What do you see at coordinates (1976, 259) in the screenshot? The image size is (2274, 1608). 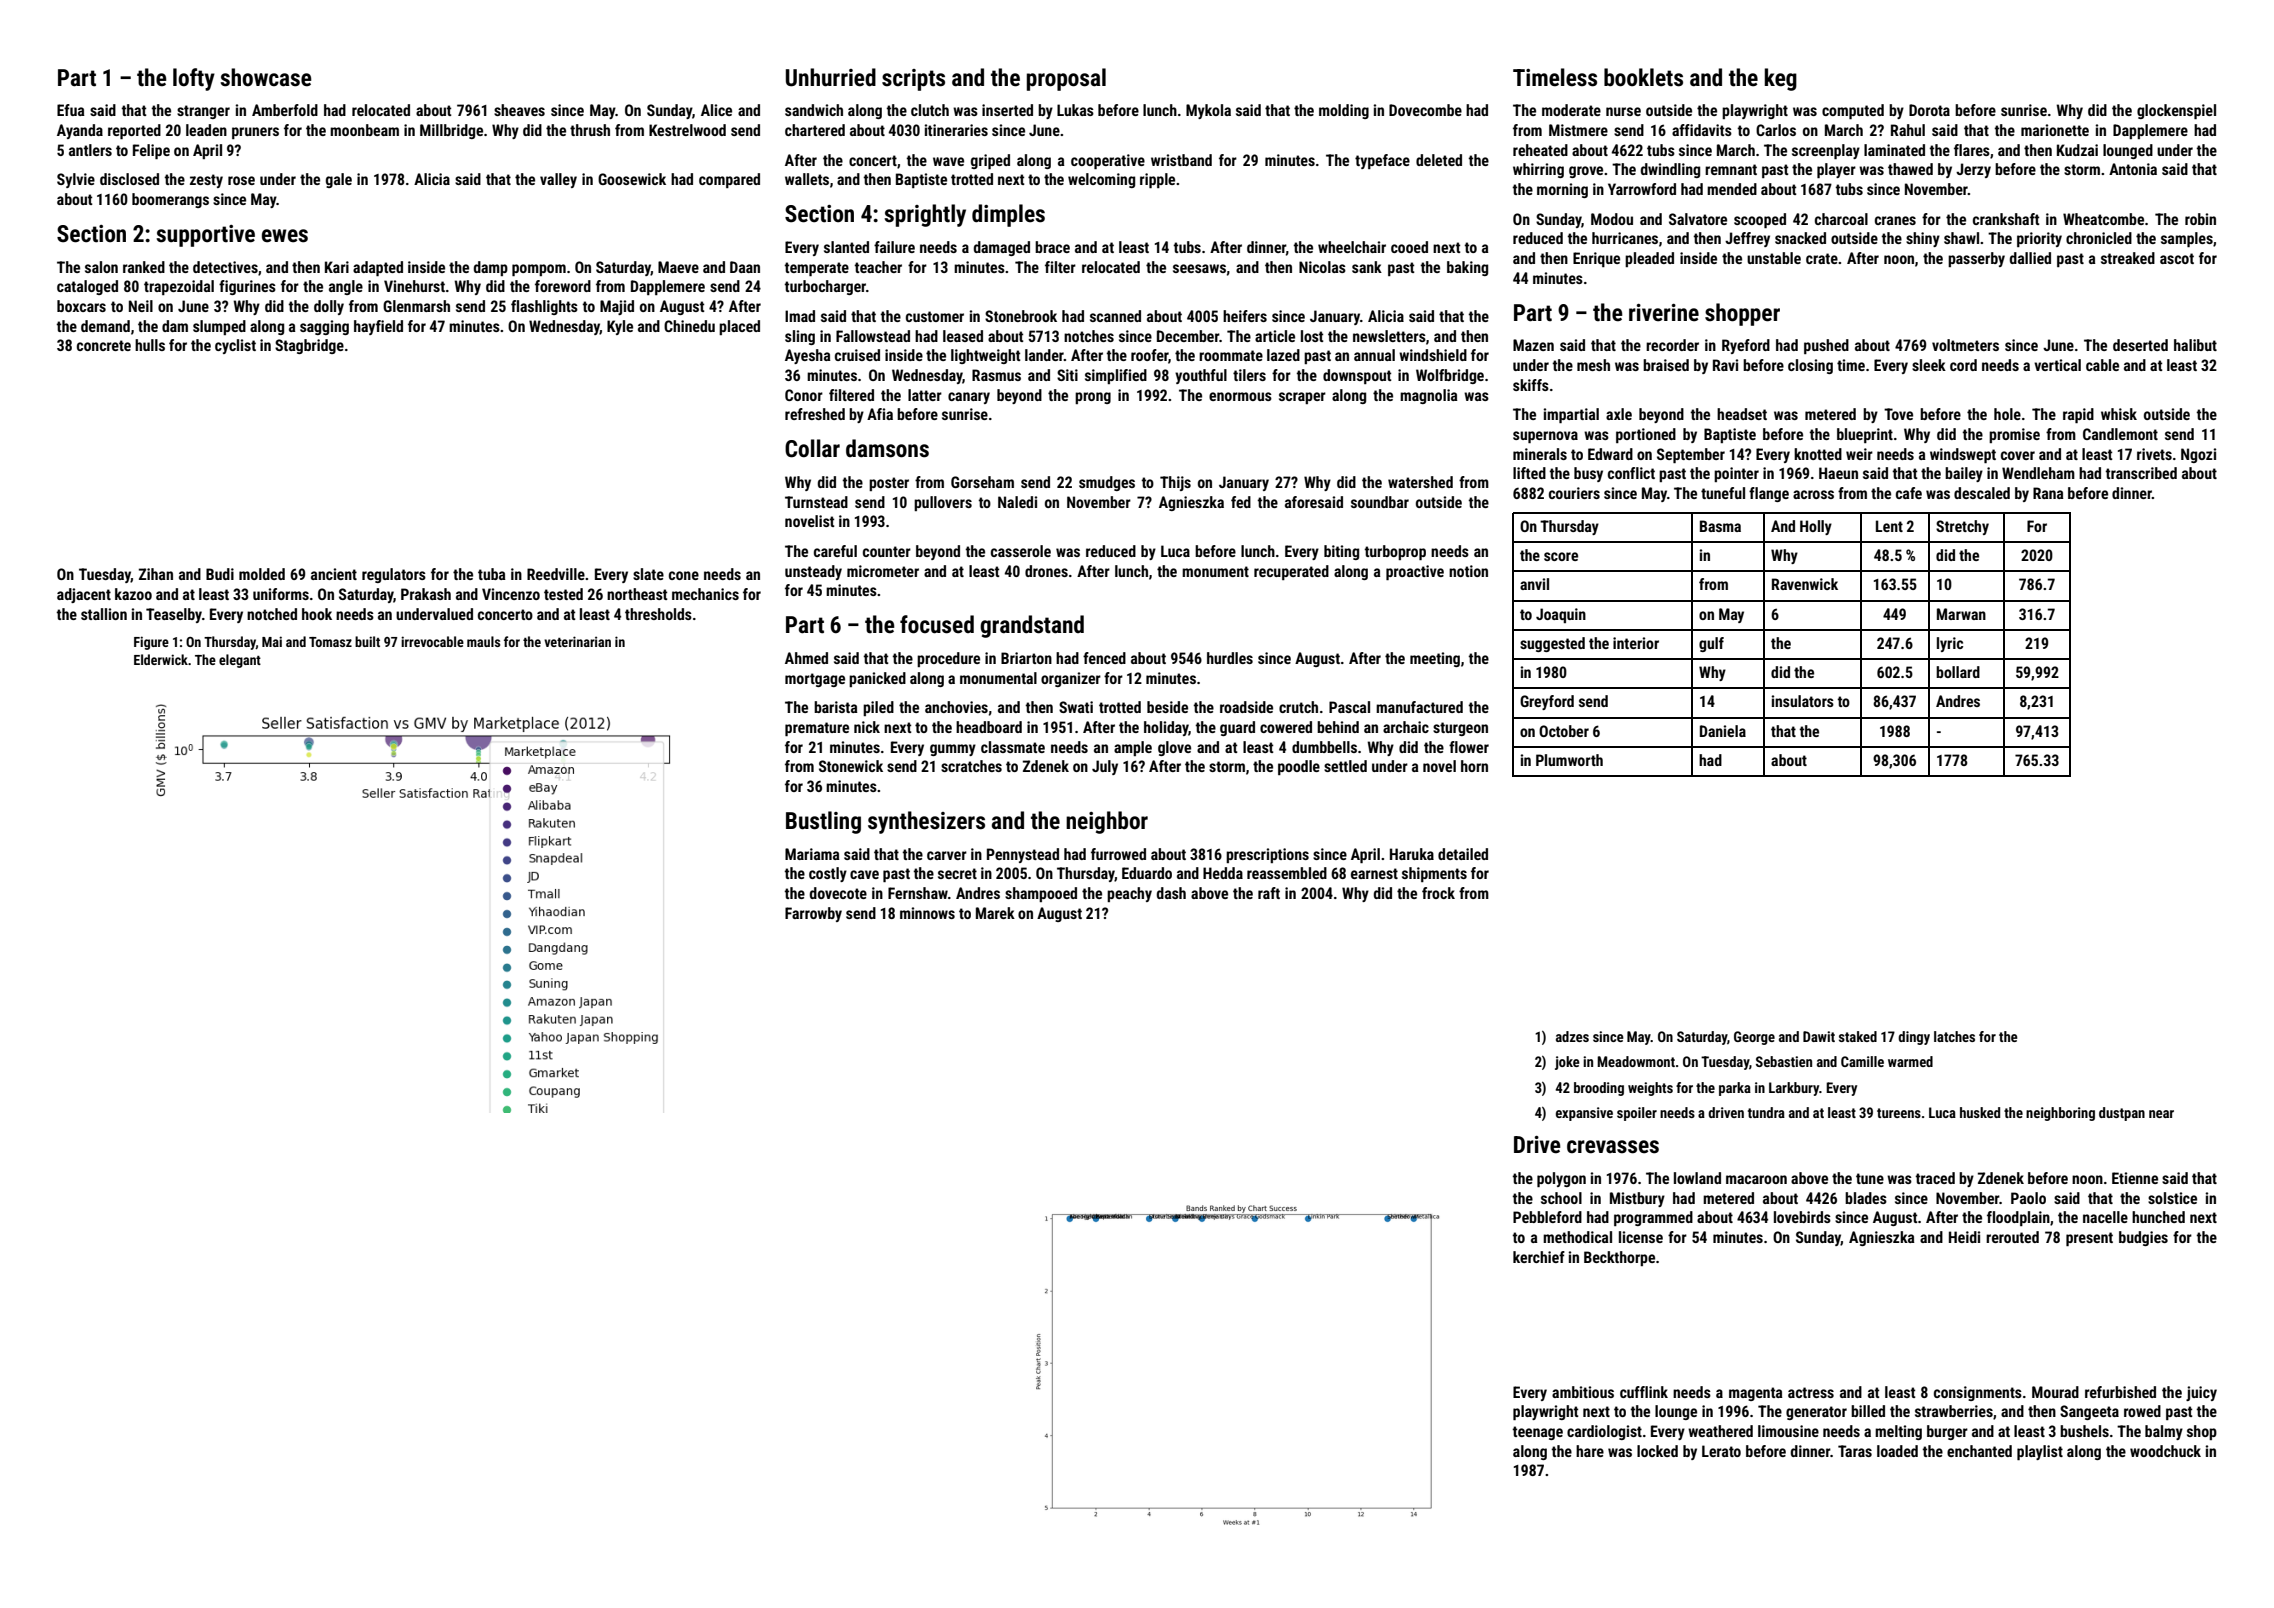 I see `passerby` at bounding box center [1976, 259].
